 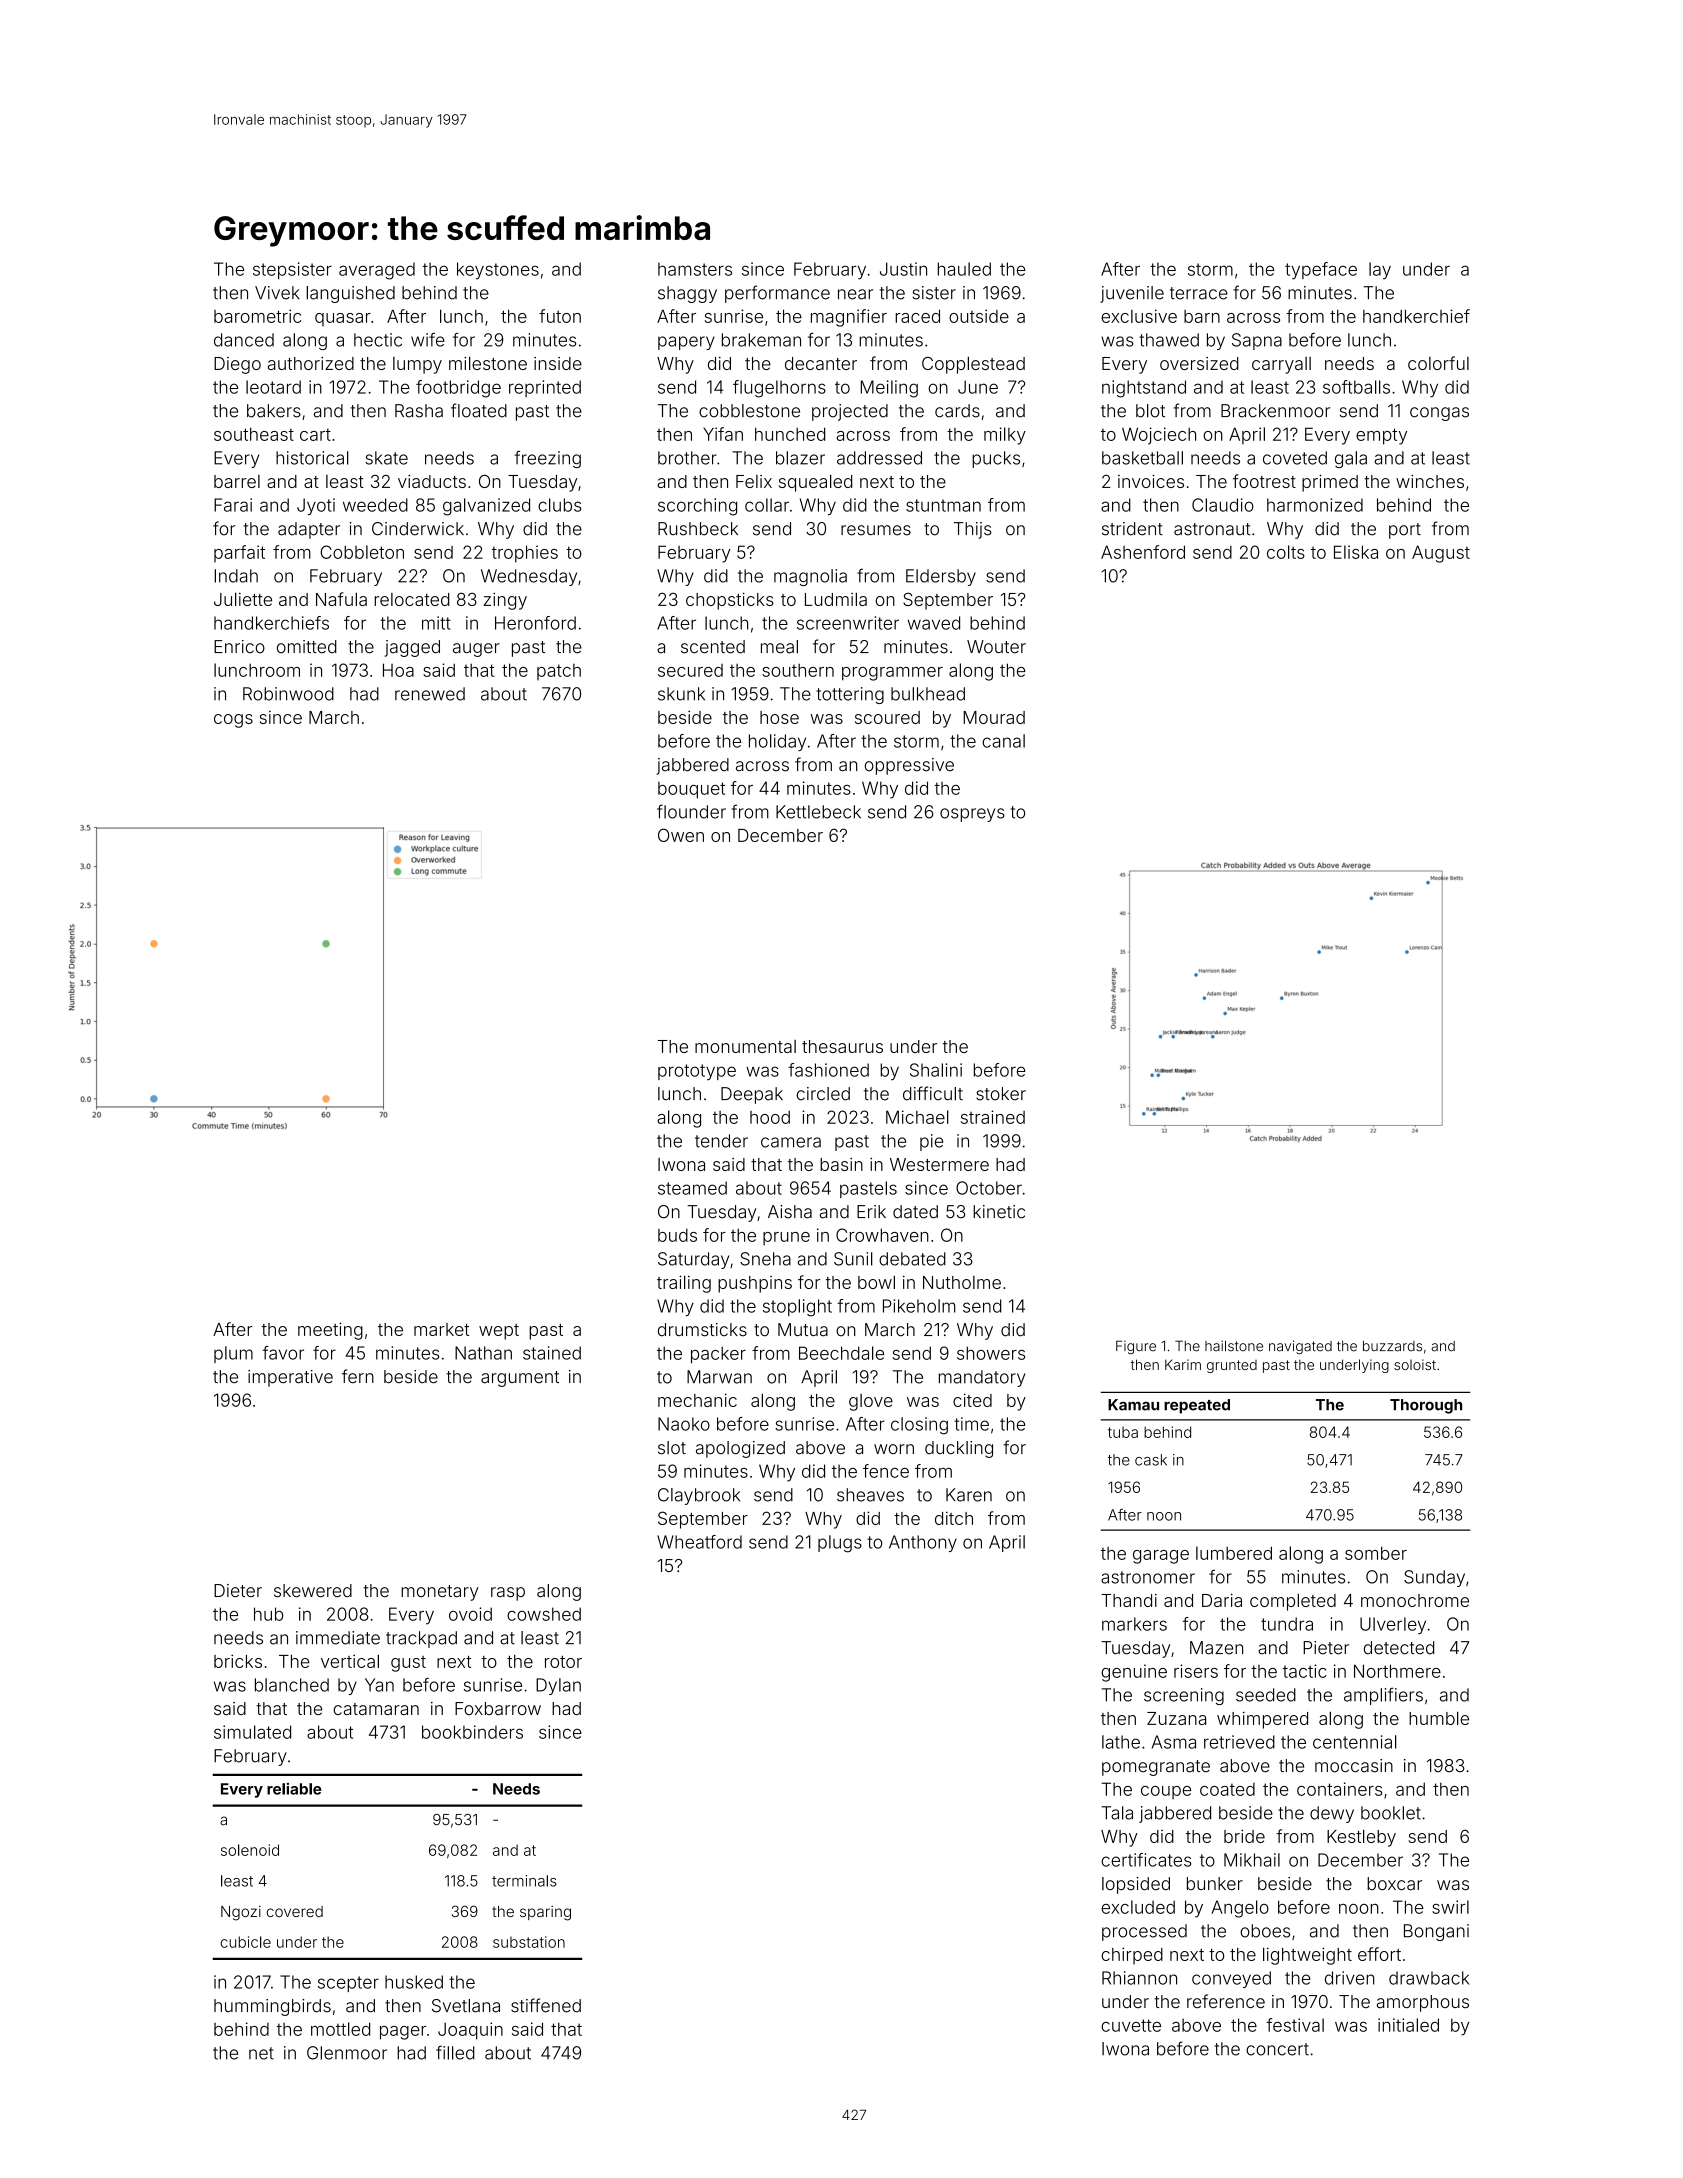 What do you see at coordinates (681, 835) in the screenshot?
I see `Owen` at bounding box center [681, 835].
